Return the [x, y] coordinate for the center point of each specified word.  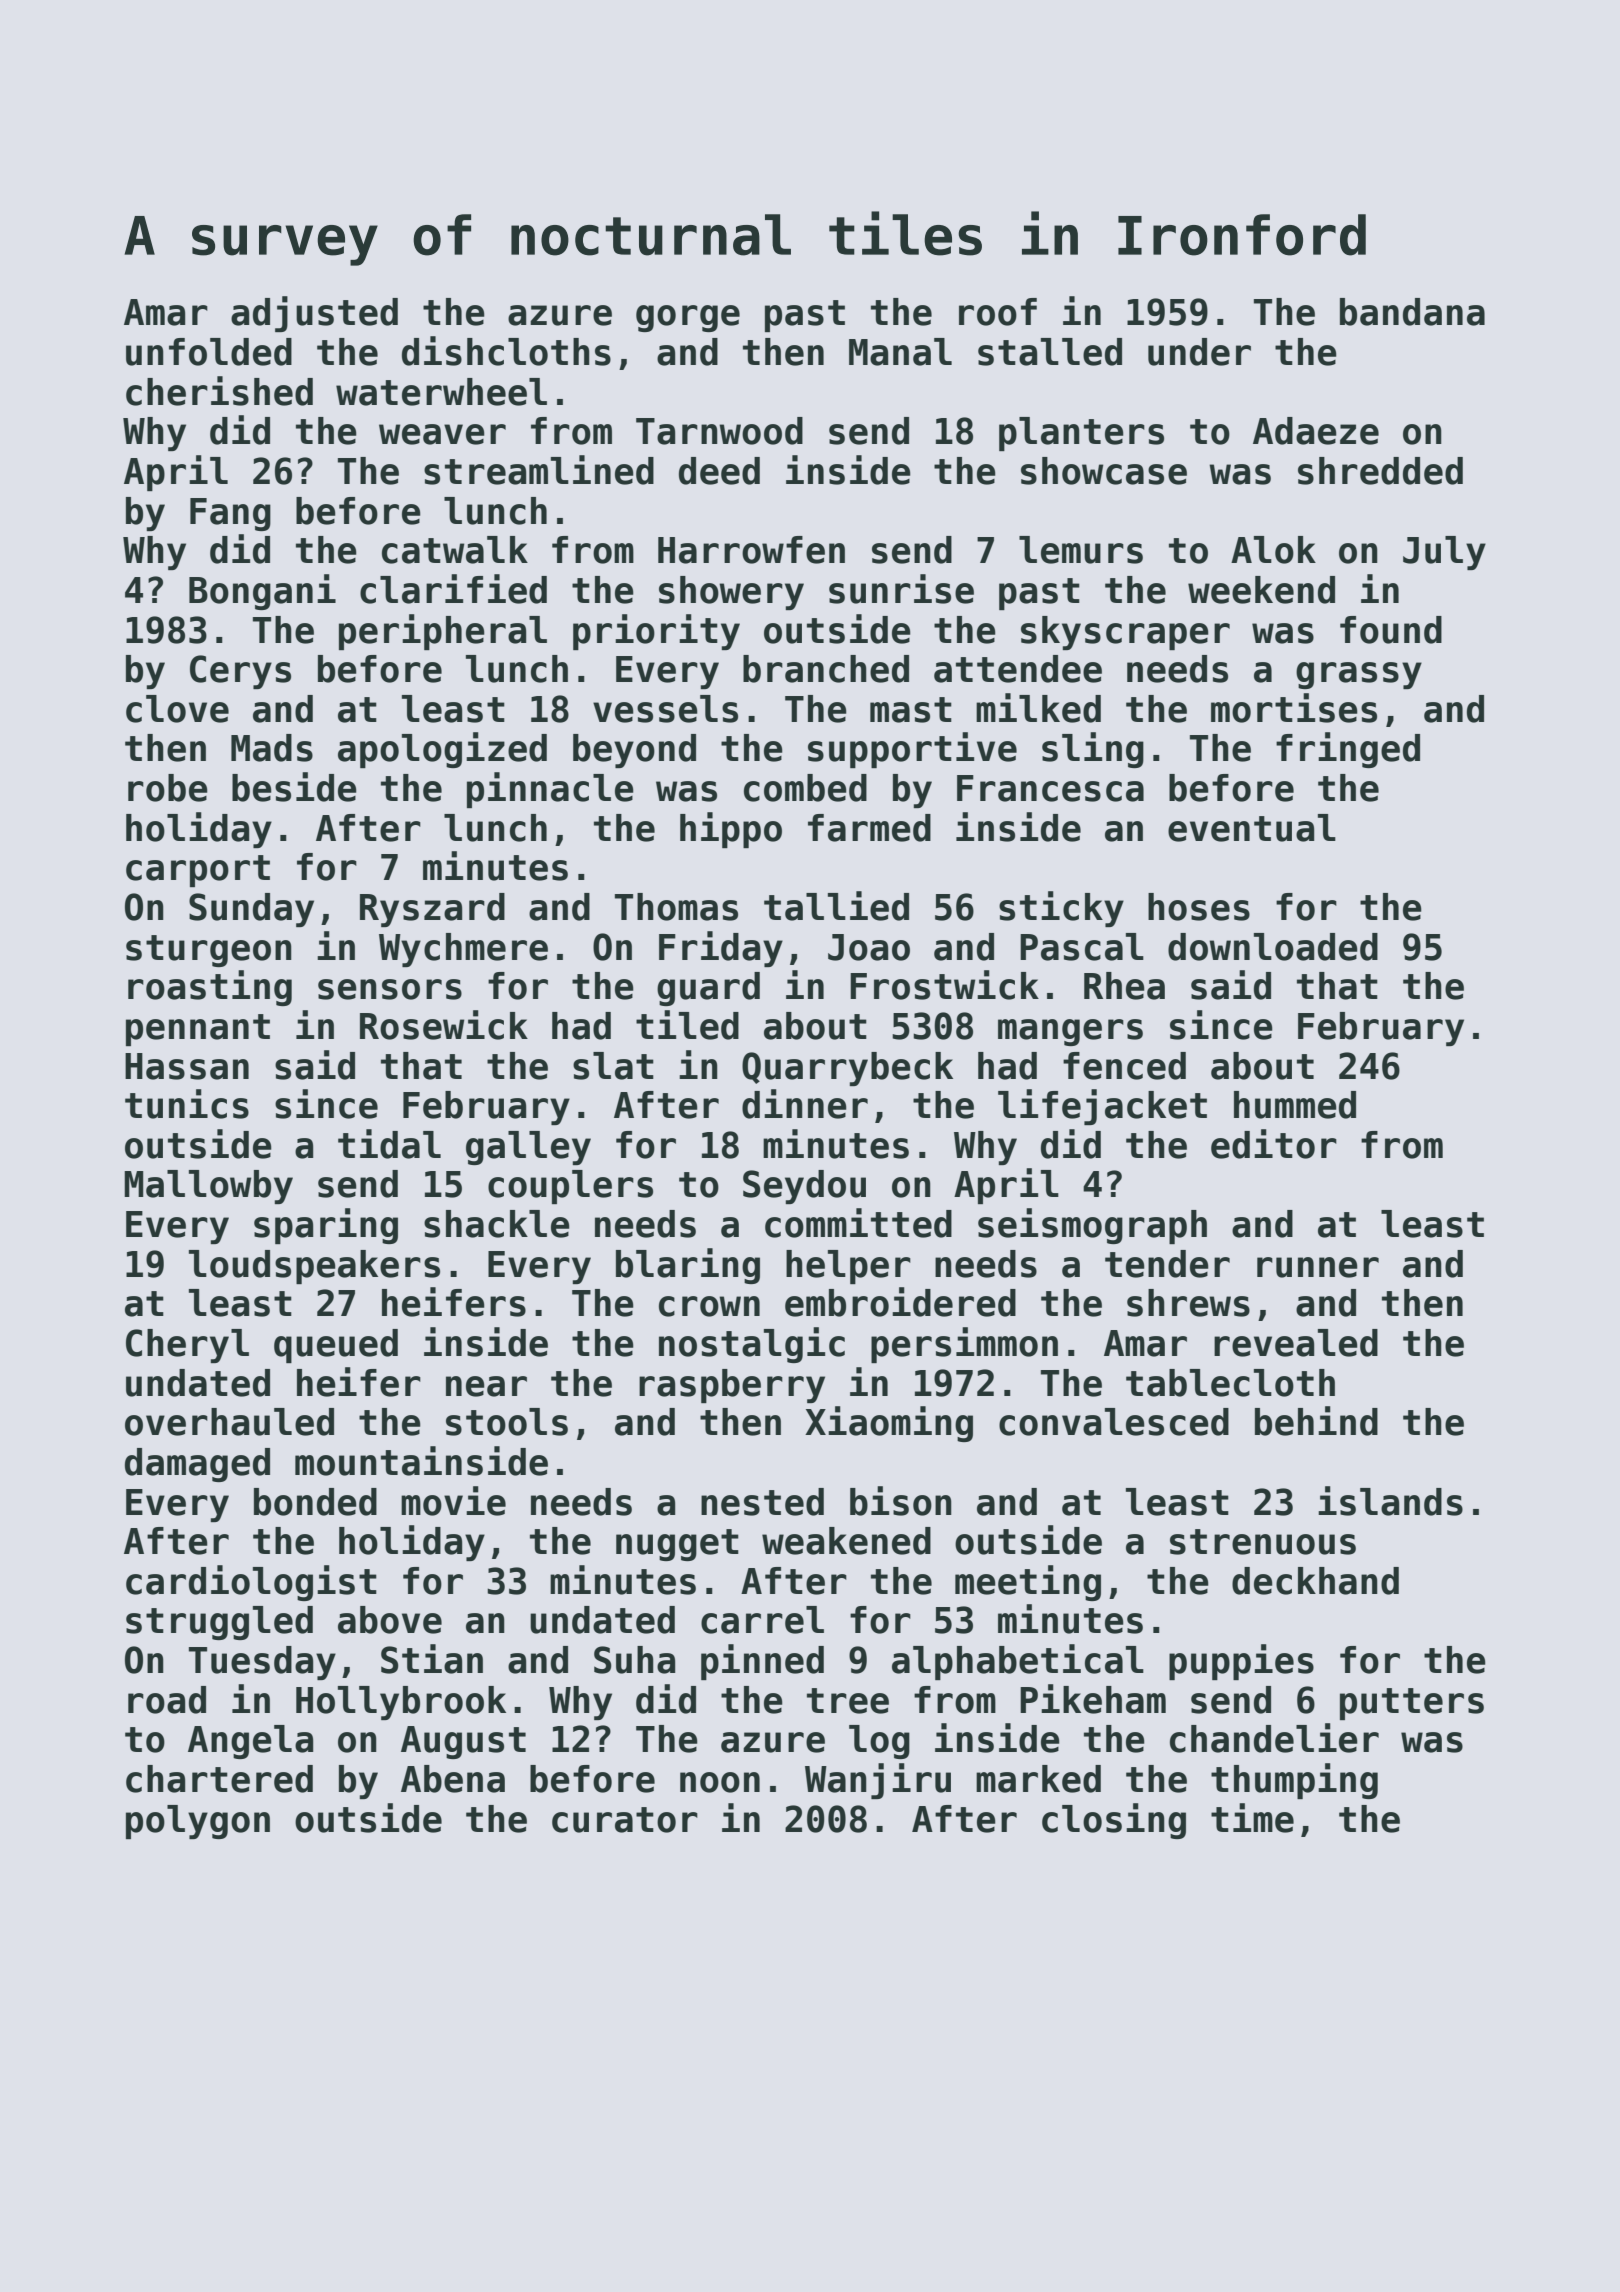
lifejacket [1102, 1107]
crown [709, 1306]
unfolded [209, 352]
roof [998, 312]
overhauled [229, 1422]
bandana [1412, 312]
